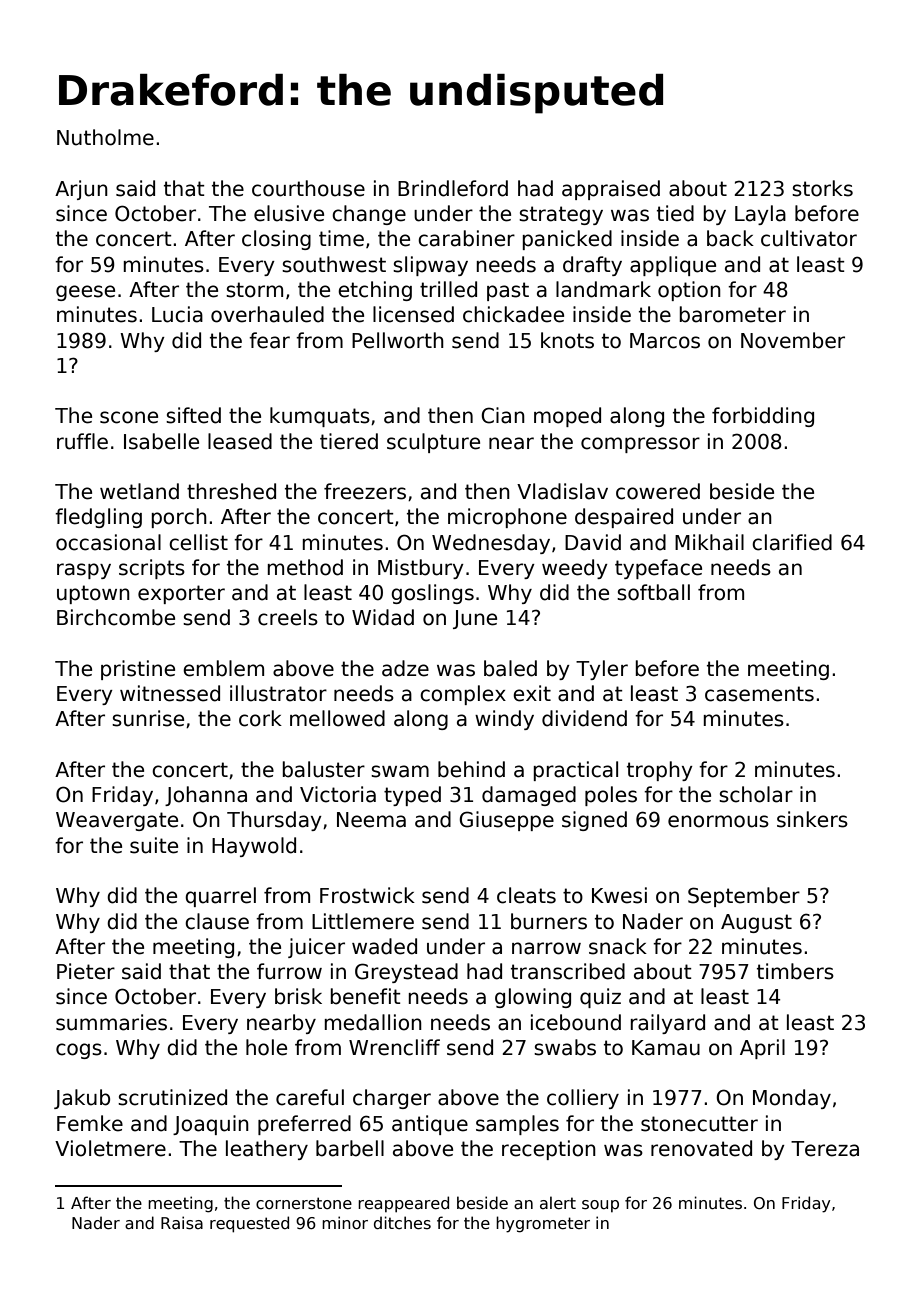 This document has height=1311, width=924. I want to click on Kwesi, so click(619, 895).
